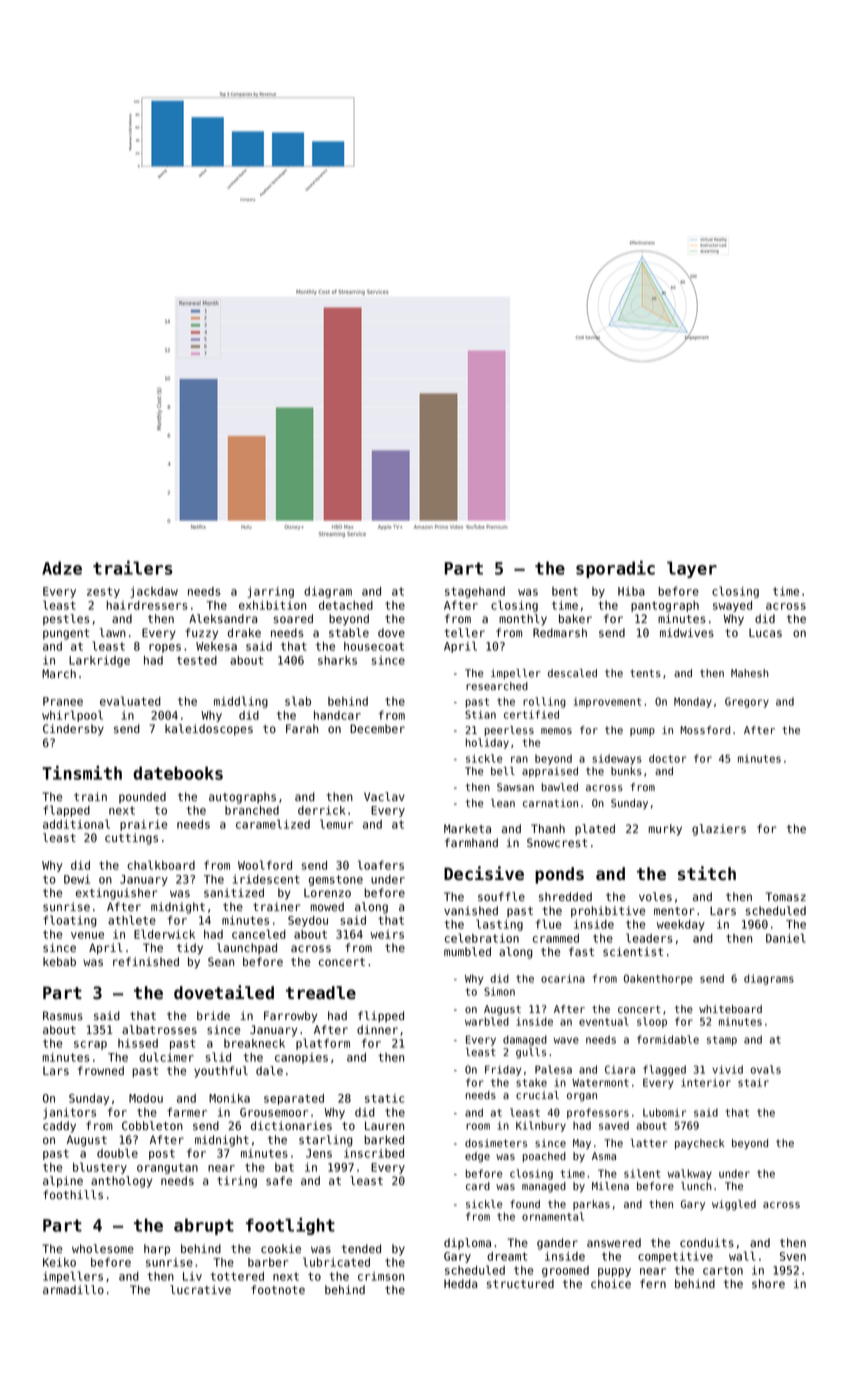 Image resolution: width=849 pixels, height=1400 pixels. Describe the element at coordinates (786, 896) in the image. I see `Tomasz` at that location.
